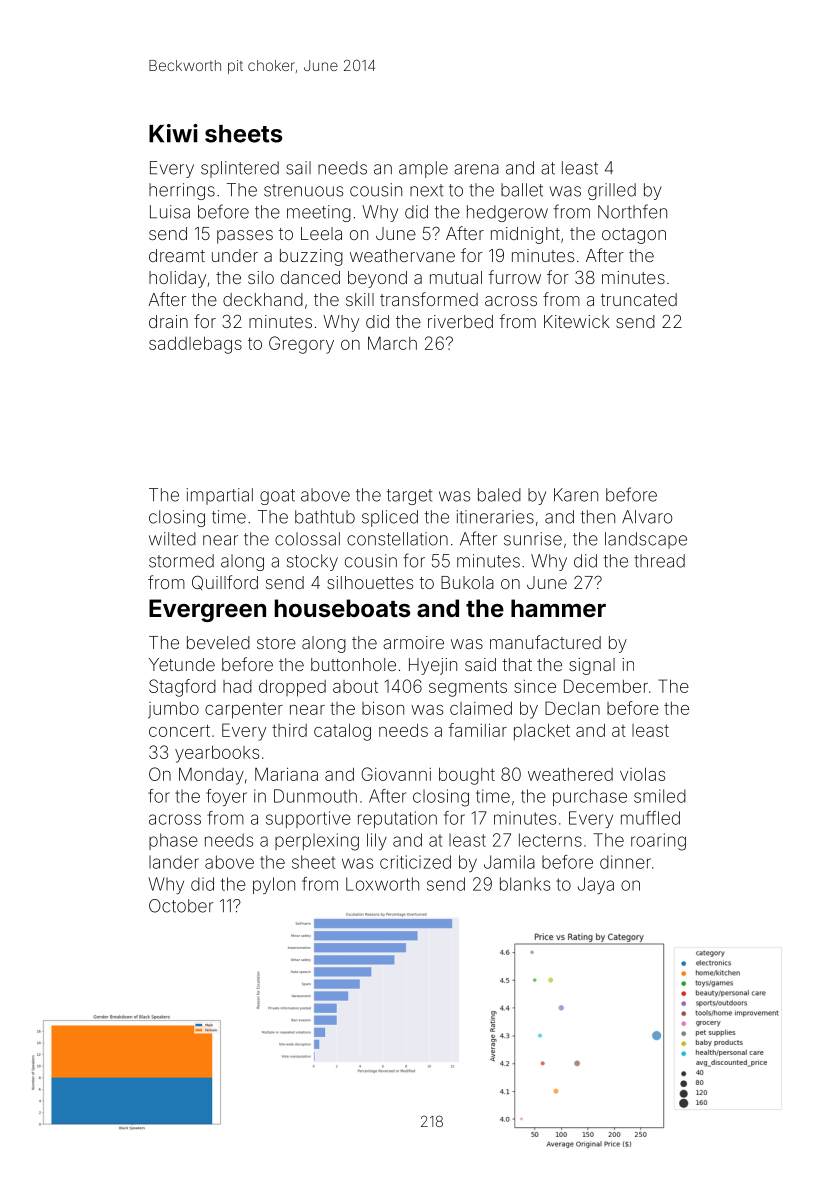 Image resolution: width=839 pixels, height=1190 pixels. Describe the element at coordinates (174, 862) in the screenshot. I see `lander` at that location.
